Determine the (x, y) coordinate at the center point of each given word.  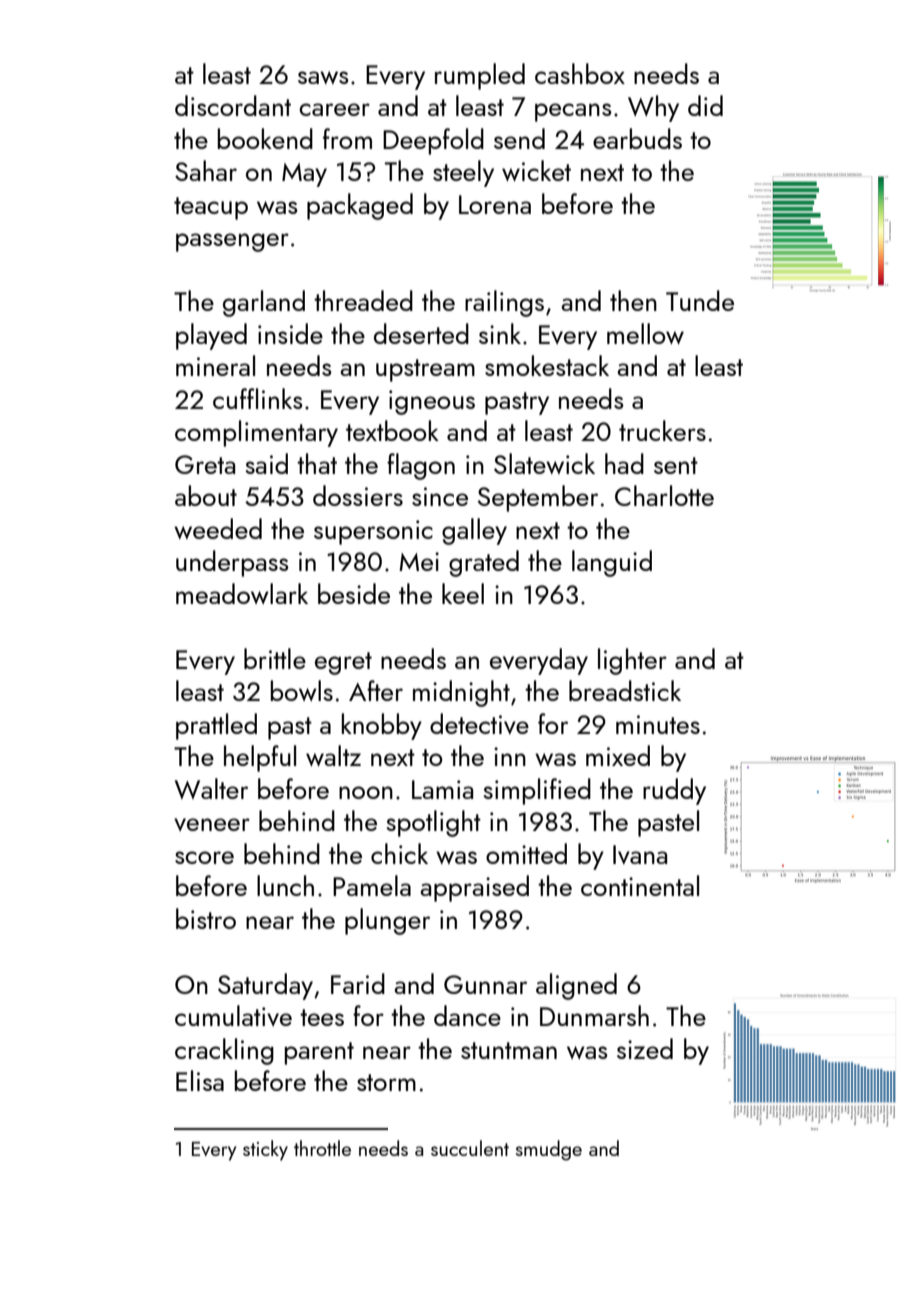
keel (463, 593)
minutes (658, 724)
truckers (662, 430)
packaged (360, 206)
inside (290, 333)
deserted (421, 333)
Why (653, 108)
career (334, 109)
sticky (265, 1150)
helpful (260, 758)
